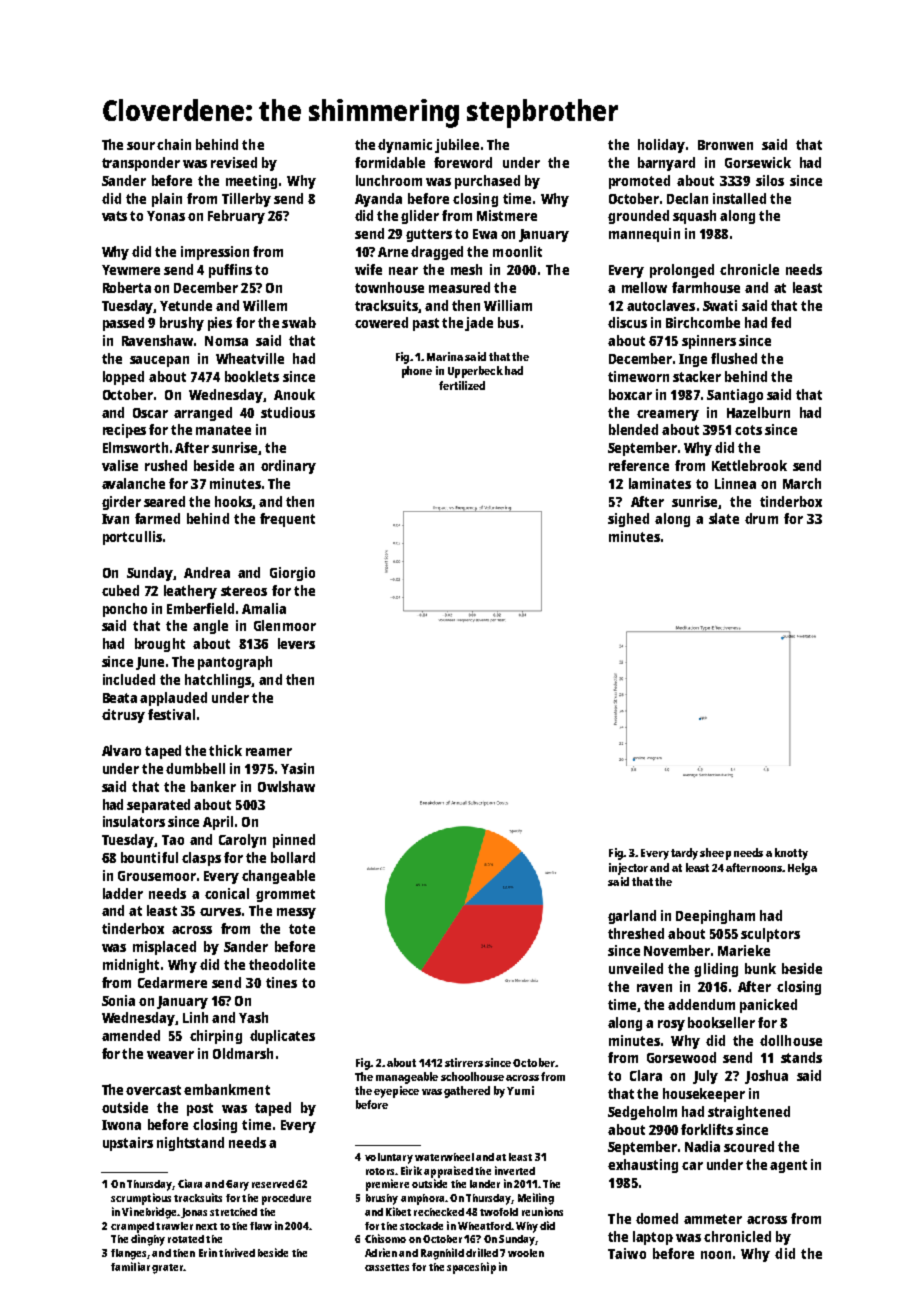 The image size is (924, 1308). Describe the element at coordinates (118, 1000) in the page. I see `Sonia` at that location.
